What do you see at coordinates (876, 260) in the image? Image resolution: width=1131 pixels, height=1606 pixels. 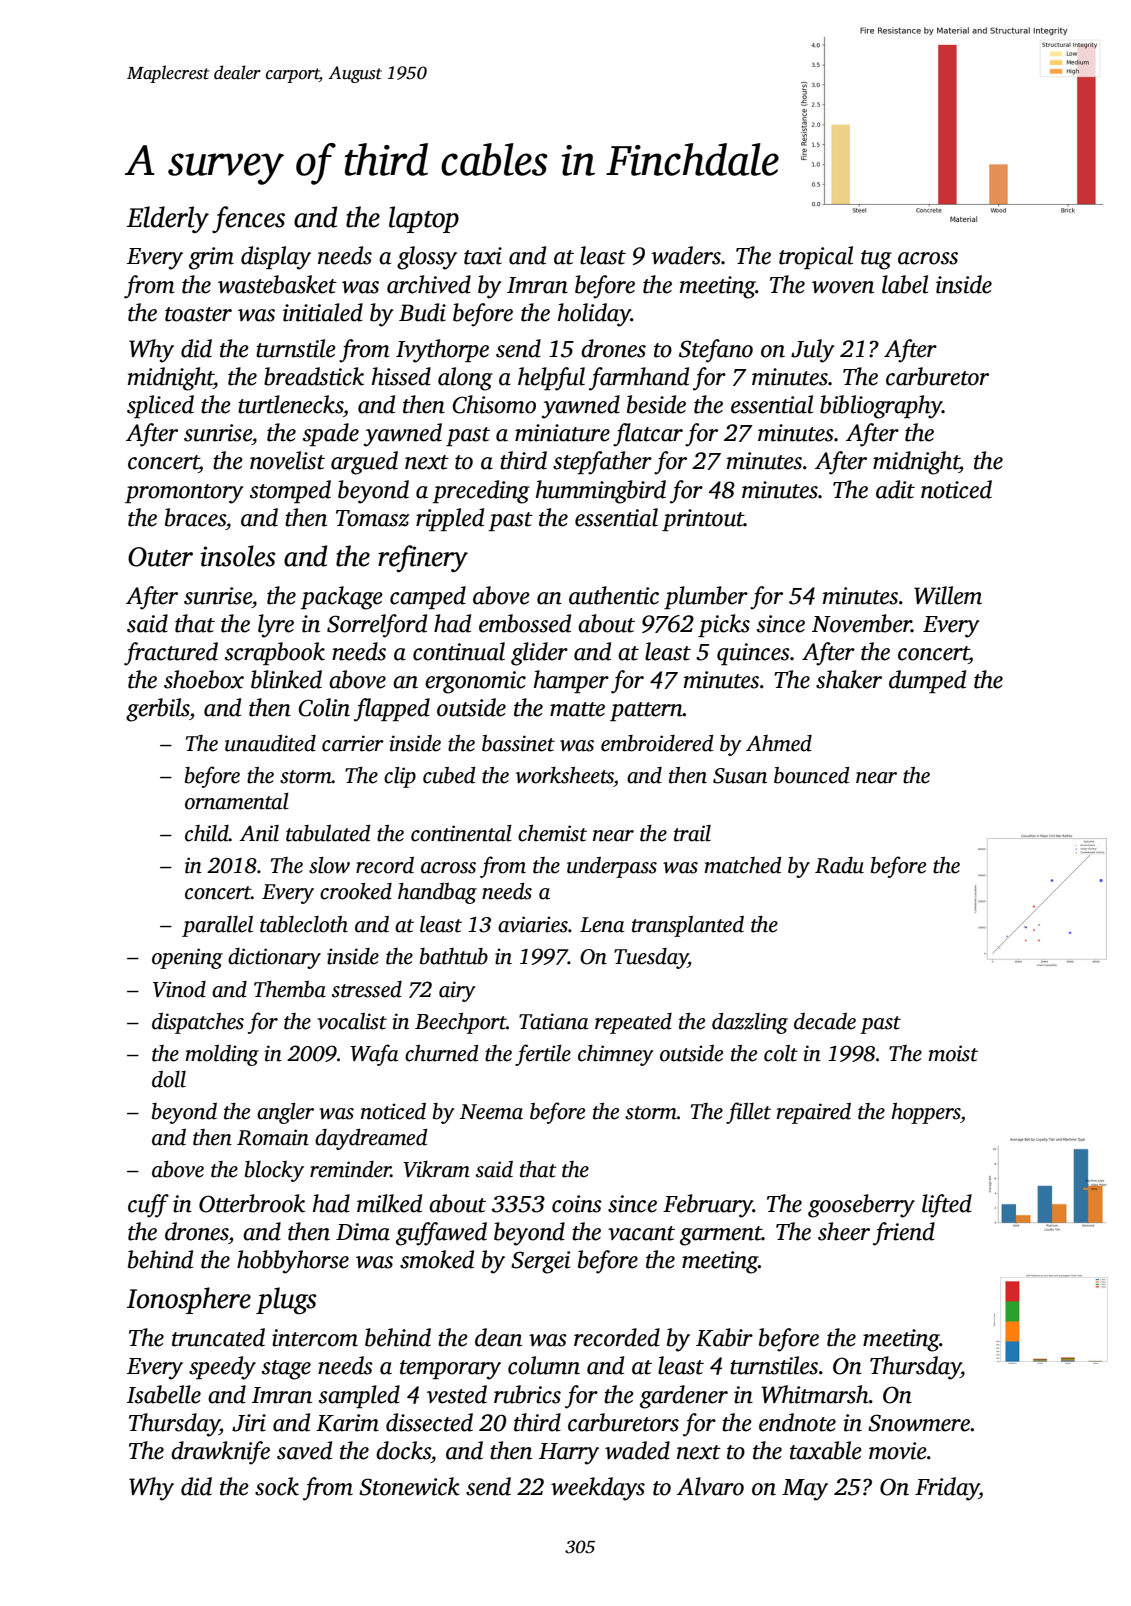 I see `tug` at bounding box center [876, 260].
